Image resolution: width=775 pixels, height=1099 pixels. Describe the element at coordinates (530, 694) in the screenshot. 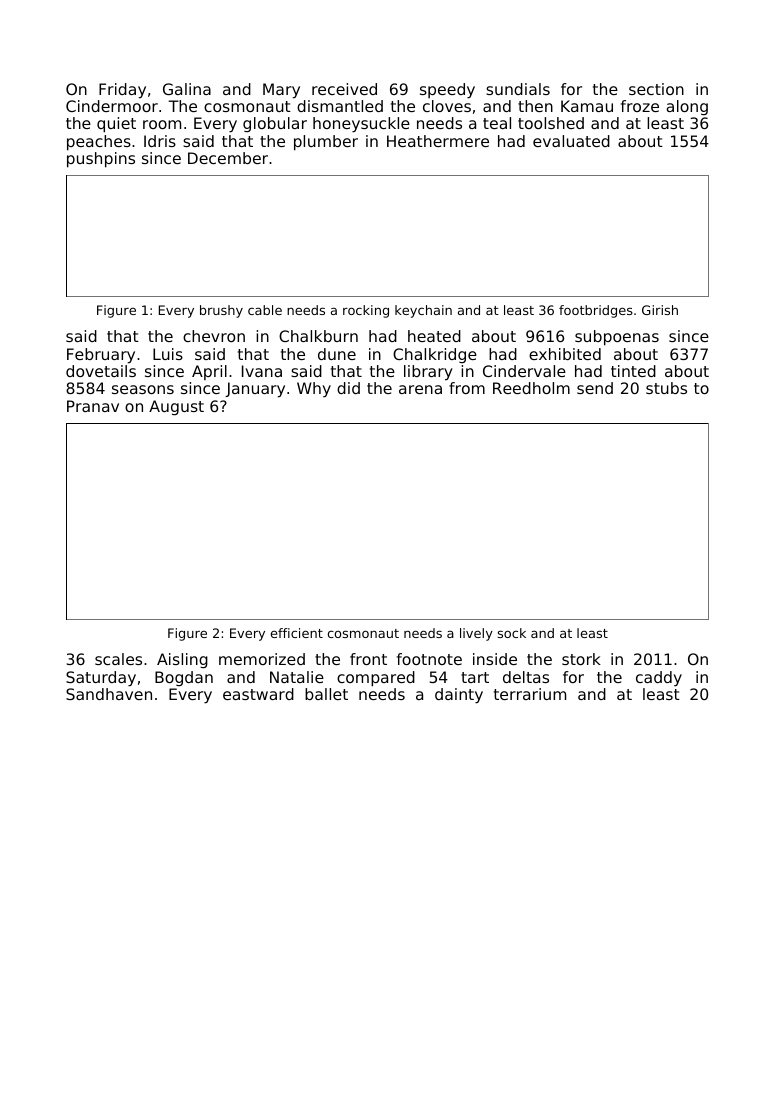

I see `terrarium` at that location.
